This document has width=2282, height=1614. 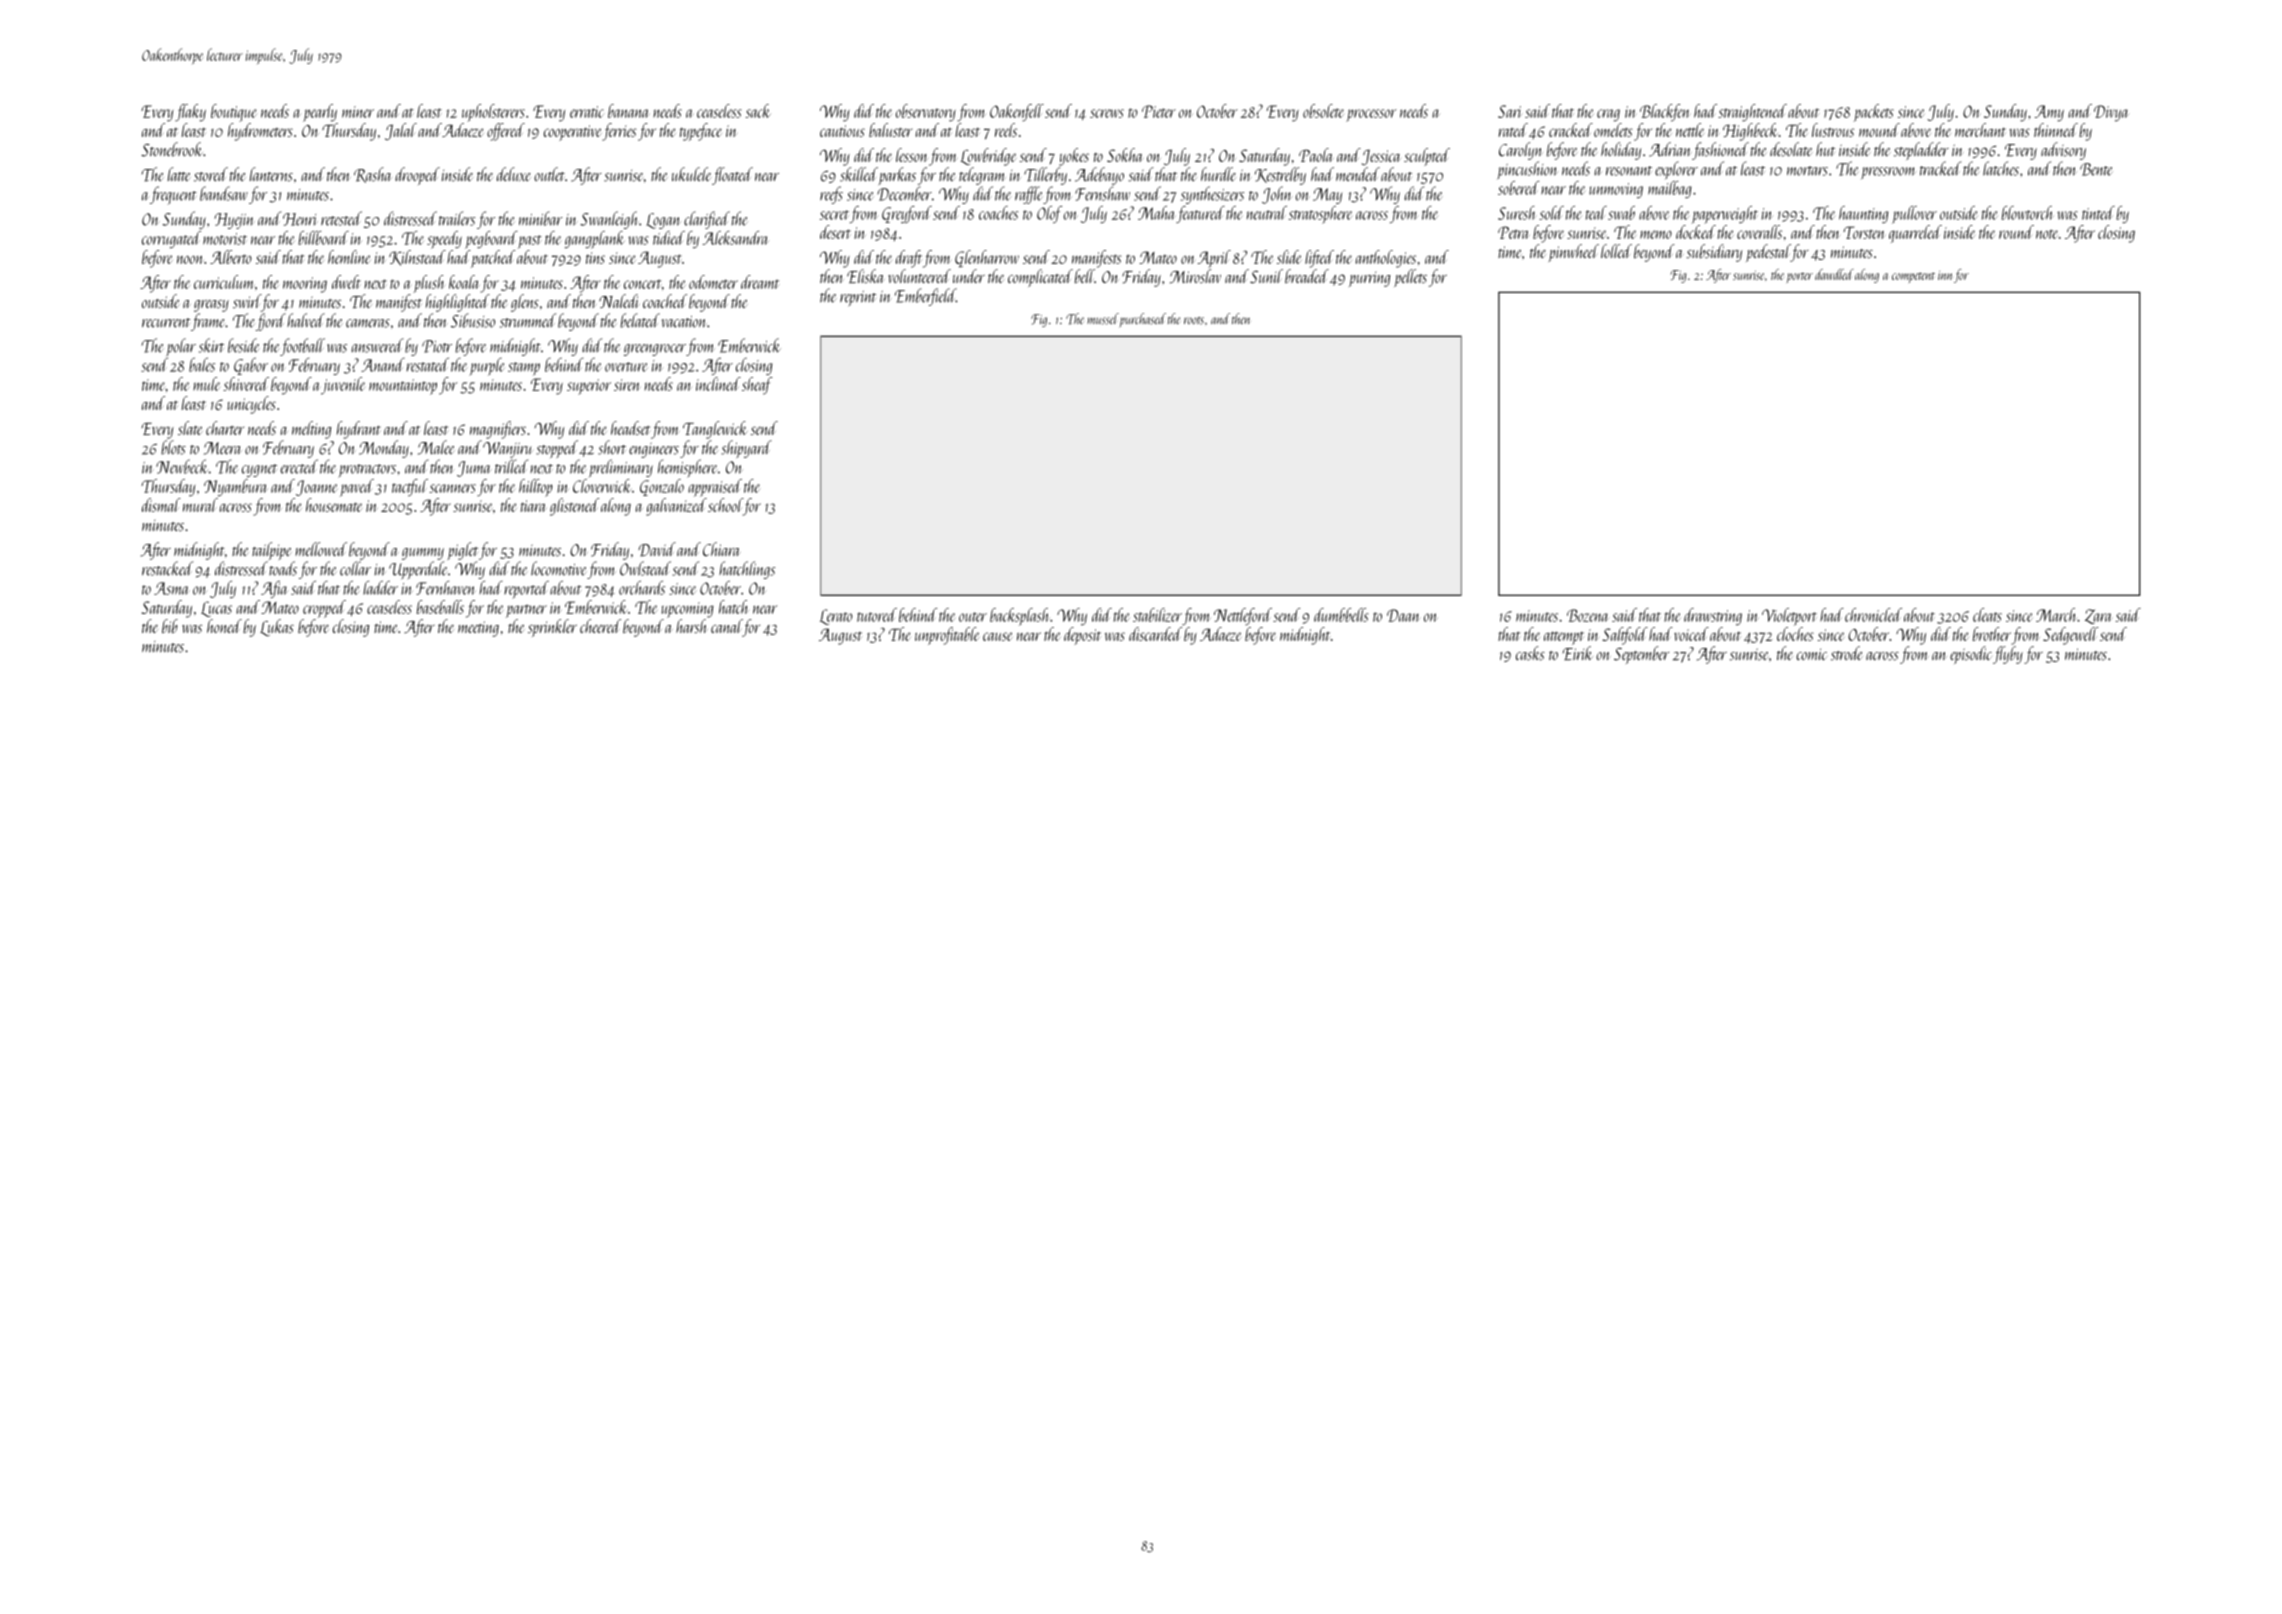 I want to click on roots, so click(x=1194, y=321).
